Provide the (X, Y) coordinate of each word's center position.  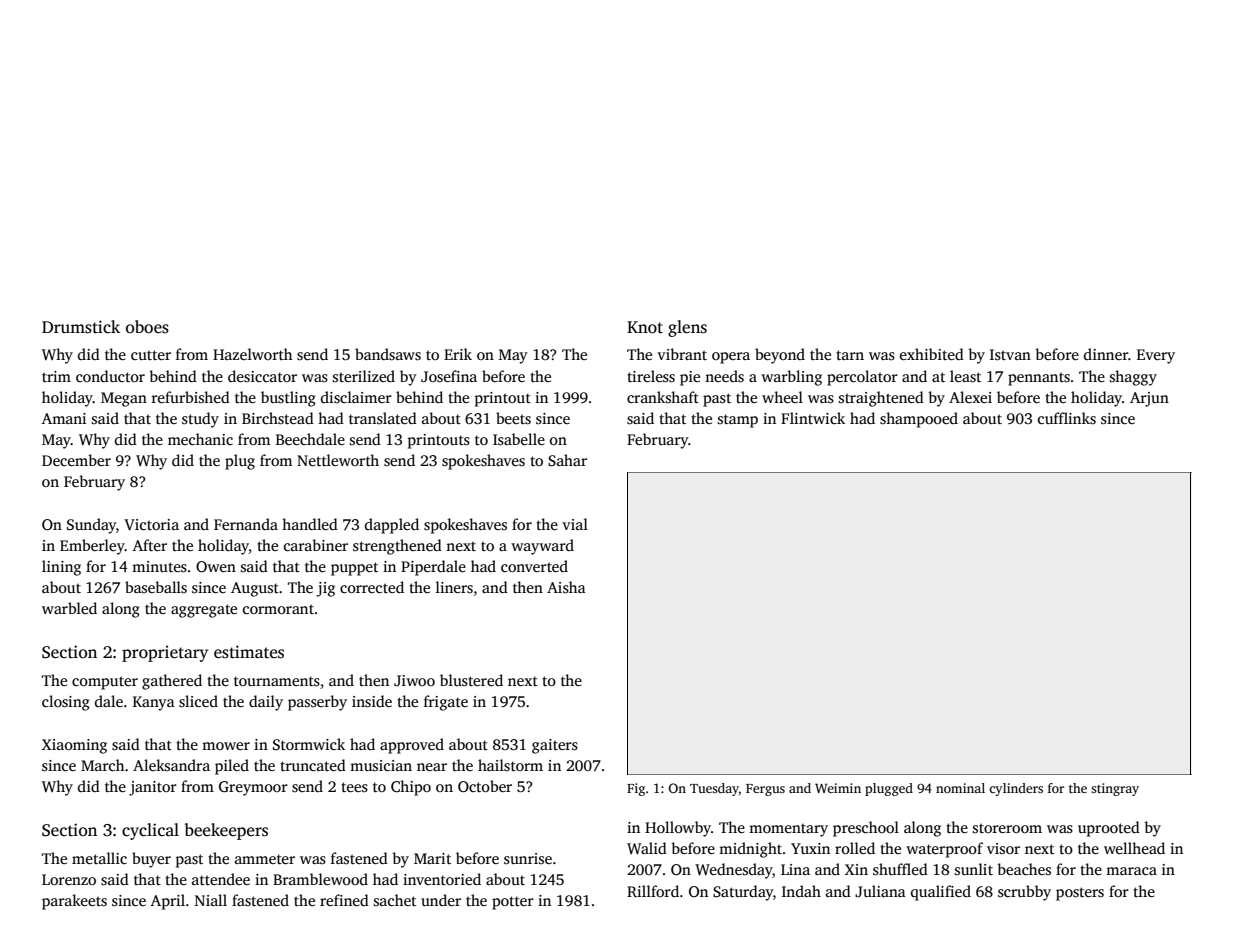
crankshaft (663, 397)
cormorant (278, 609)
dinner (1106, 354)
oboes (147, 327)
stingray (1115, 789)
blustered (471, 680)
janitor (153, 788)
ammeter (265, 859)
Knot (645, 327)
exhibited (932, 354)
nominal (960, 788)
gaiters (555, 746)
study (200, 420)
